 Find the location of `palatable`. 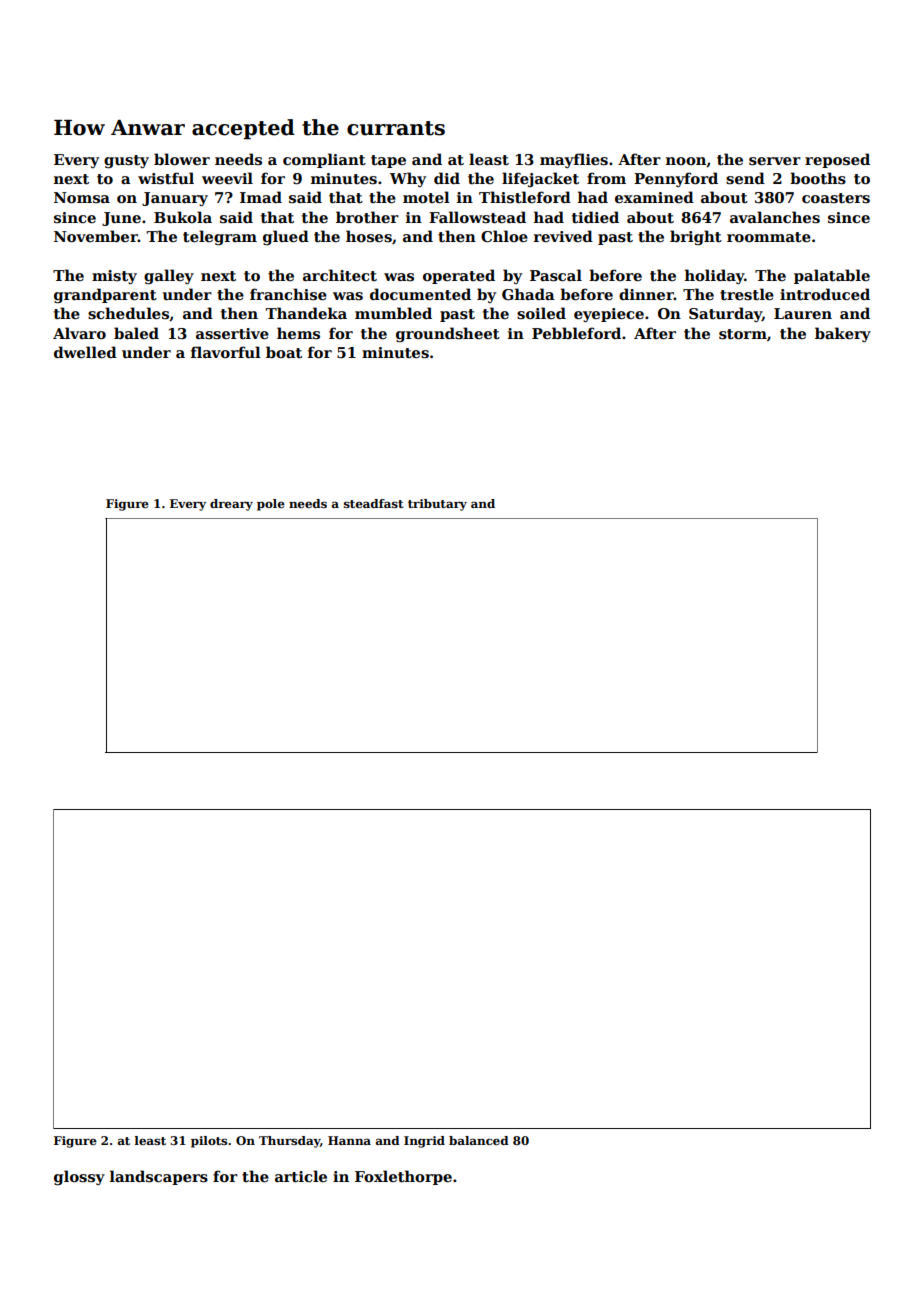

palatable is located at coordinates (832, 276).
